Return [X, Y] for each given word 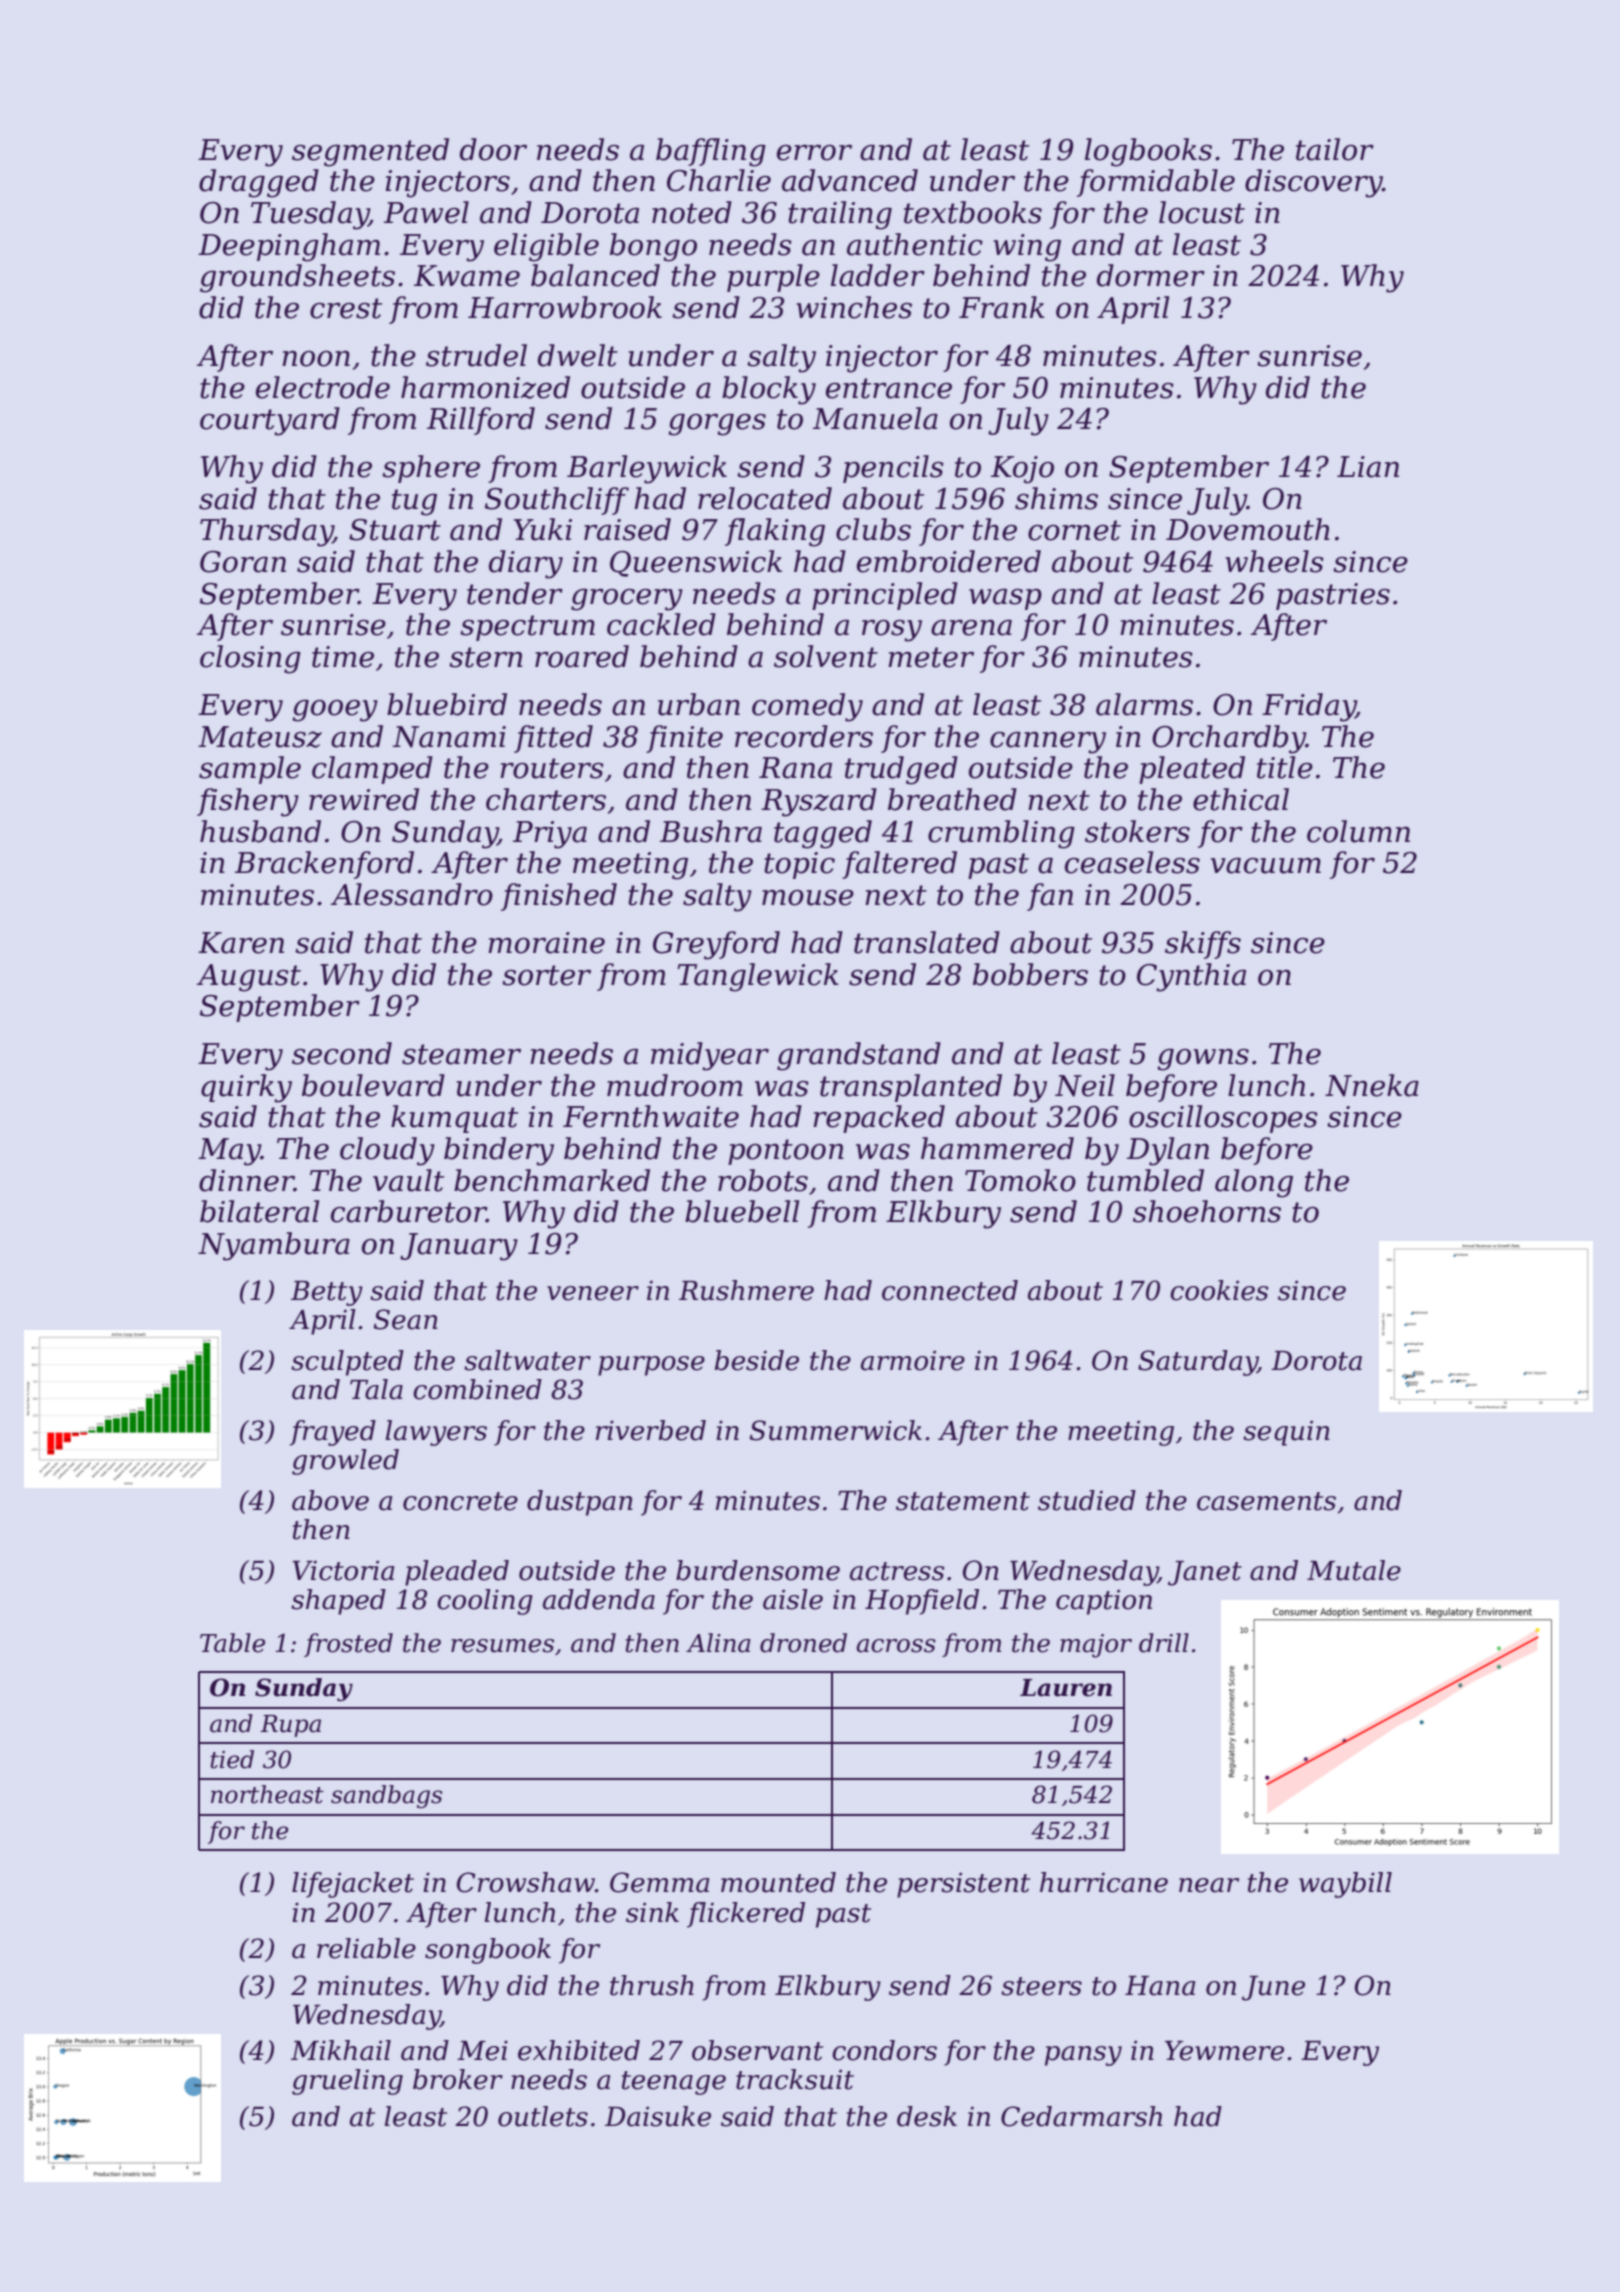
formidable [1156, 183]
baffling [711, 152]
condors [884, 2050]
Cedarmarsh [1081, 2116]
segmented [370, 152]
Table [232, 1643]
